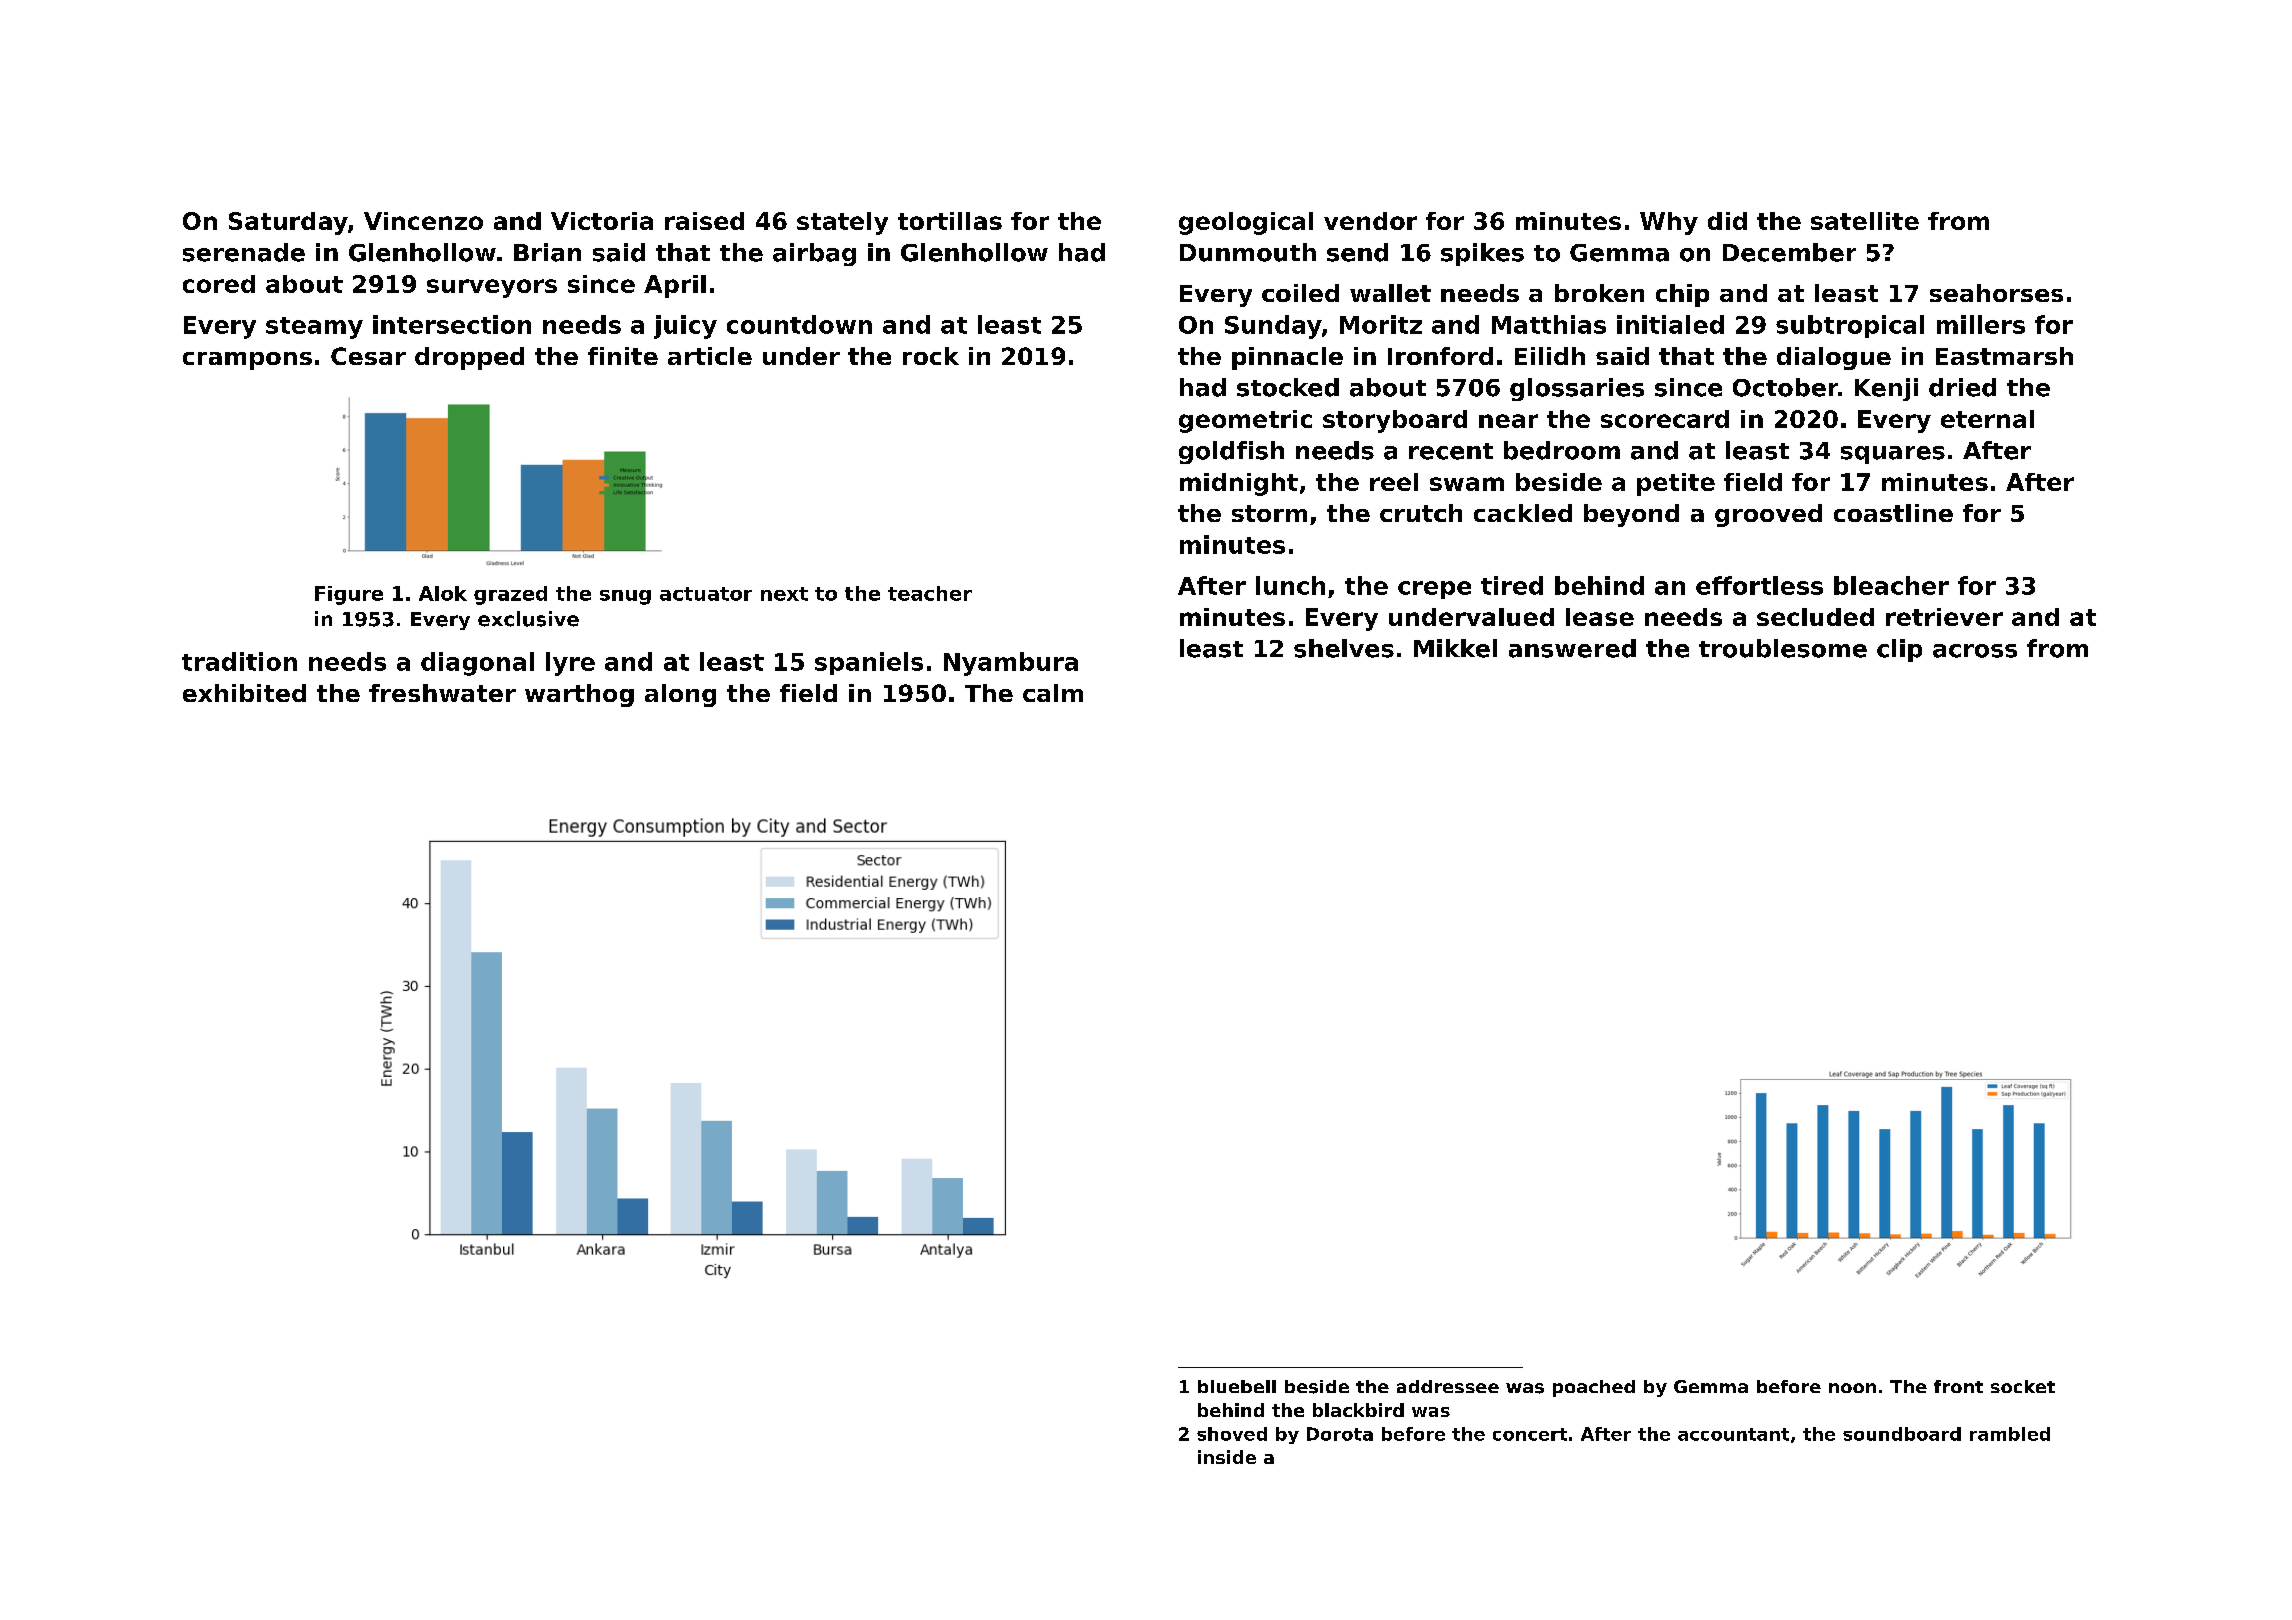 Image resolution: width=2292 pixels, height=1620 pixels. Describe the element at coordinates (1944, 617) in the document. I see `retriever` at that location.
